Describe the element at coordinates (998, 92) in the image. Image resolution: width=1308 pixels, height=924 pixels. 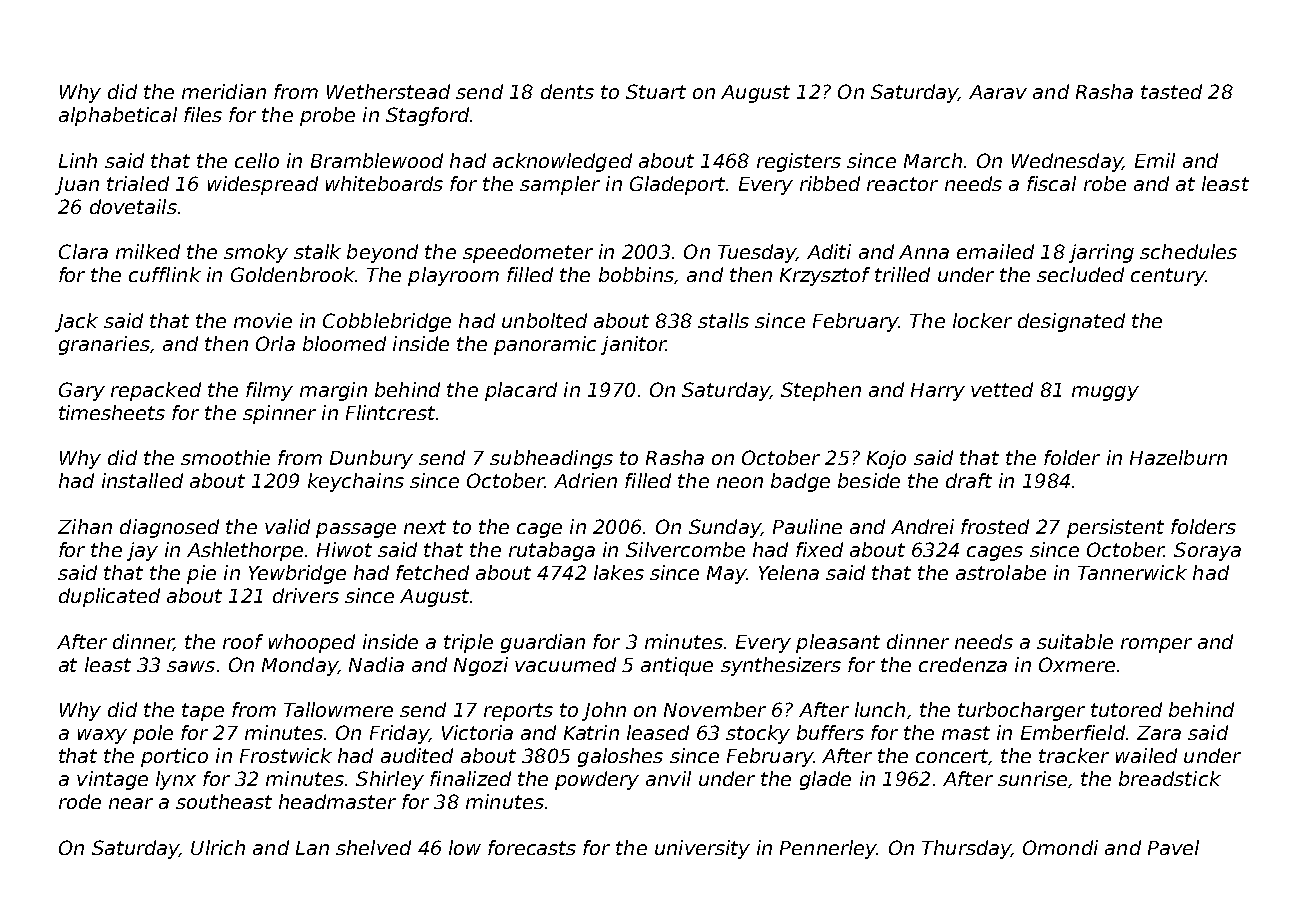
I see `Aarav` at that location.
